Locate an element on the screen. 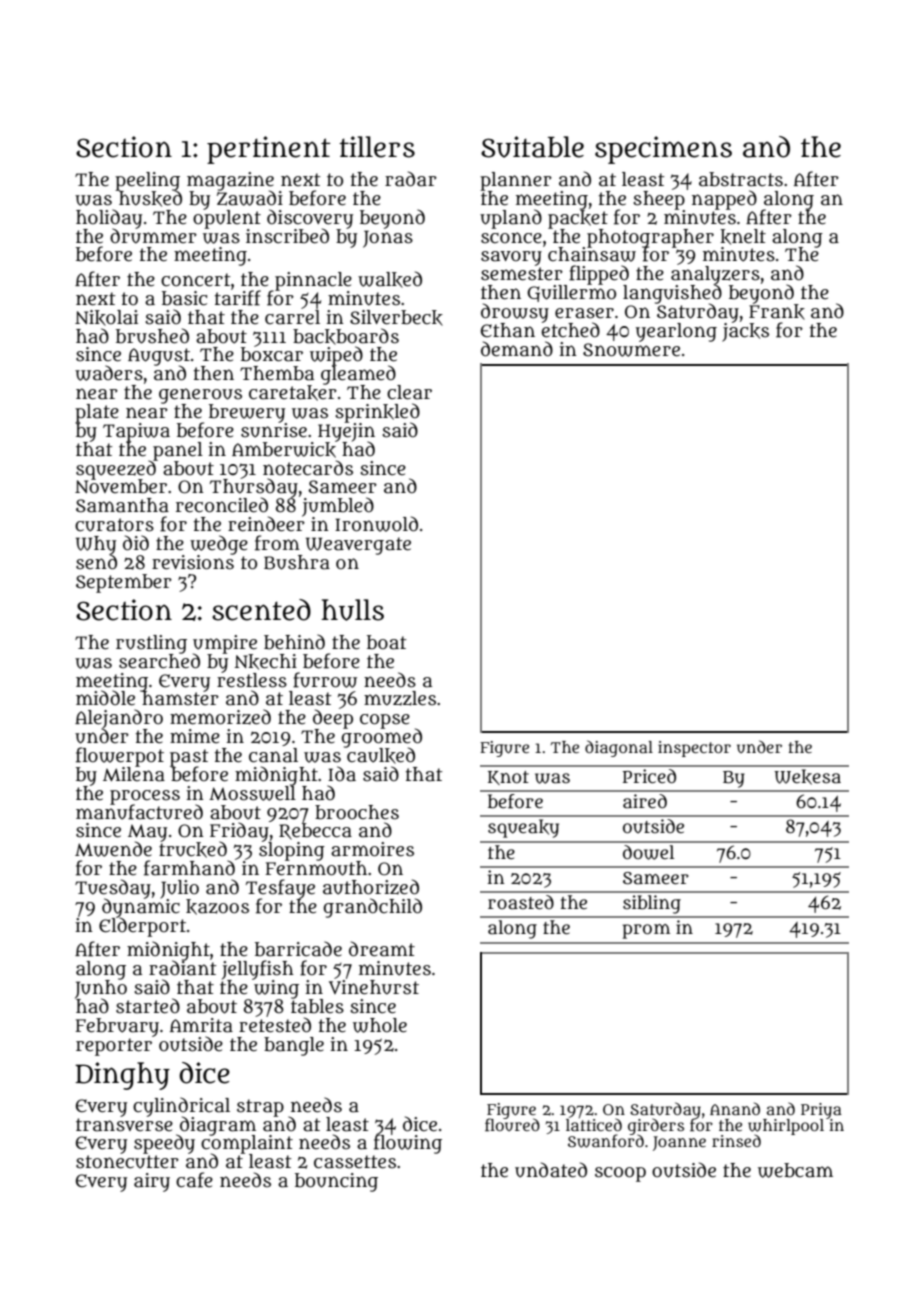 The height and width of the screenshot is (1314, 924). bouncing is located at coordinates (336, 1182).
